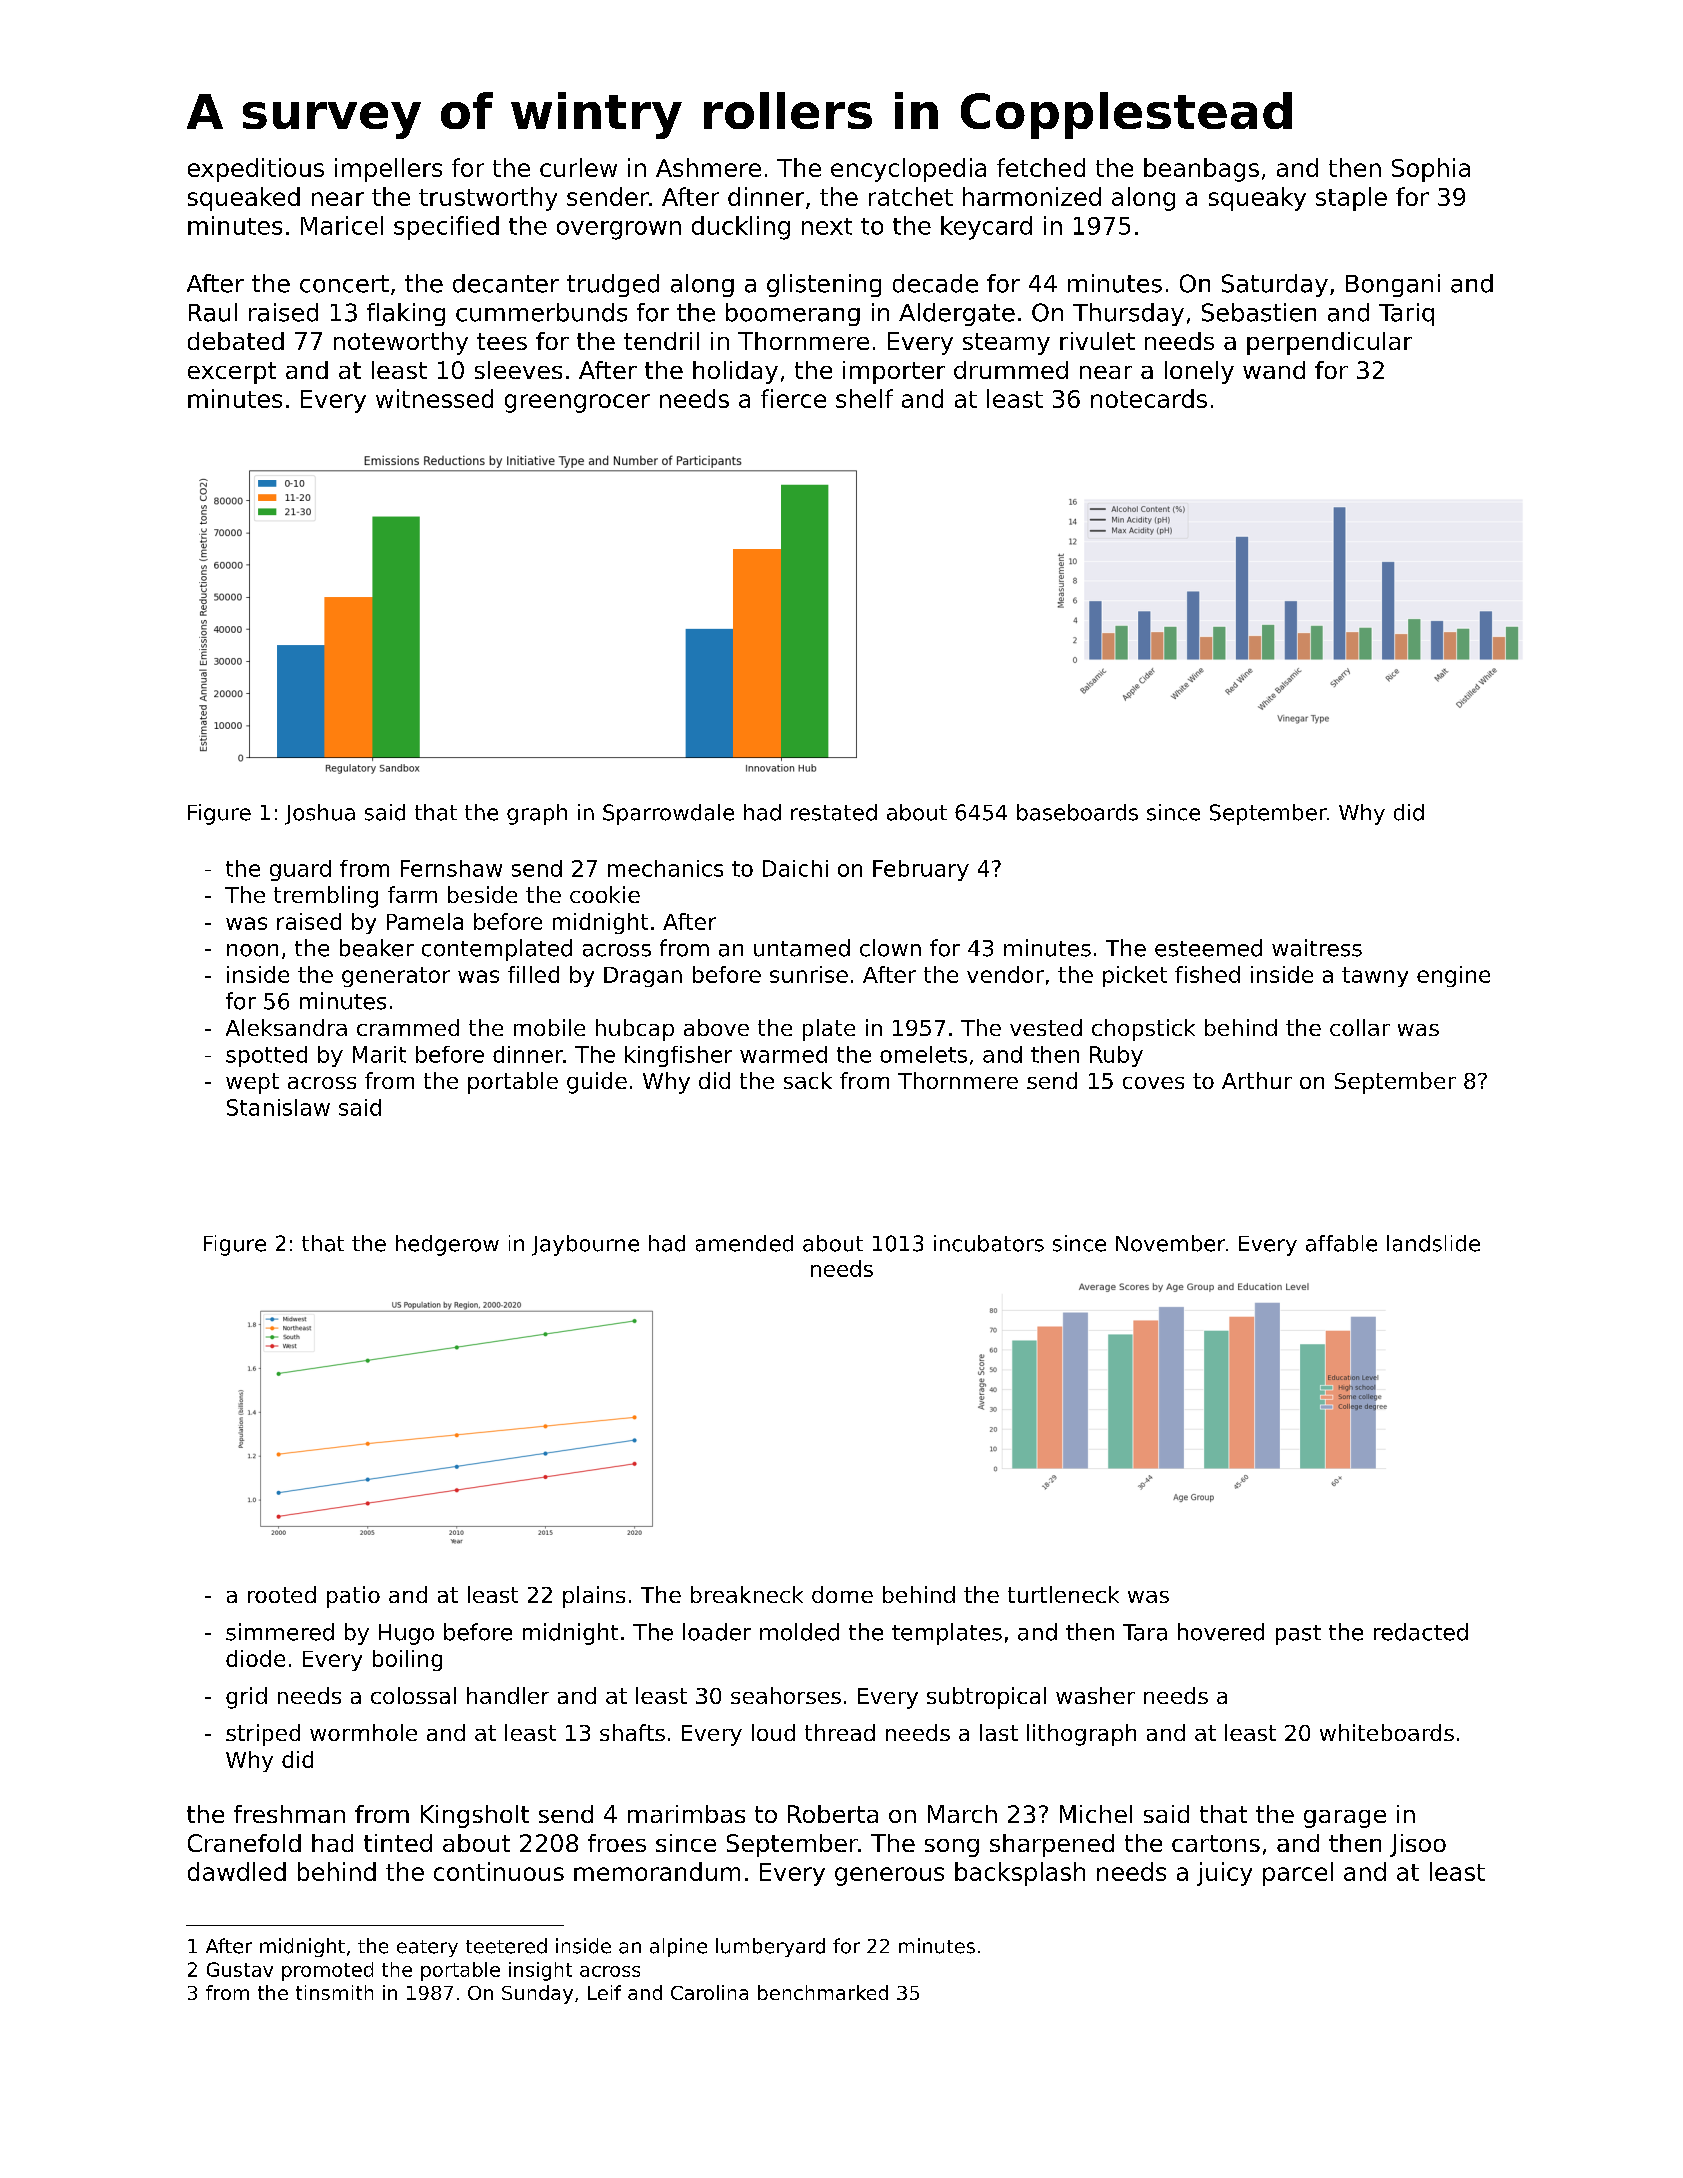 The width and height of the image is (1683, 2178). What do you see at coordinates (252, 950) in the image?
I see `noon` at bounding box center [252, 950].
